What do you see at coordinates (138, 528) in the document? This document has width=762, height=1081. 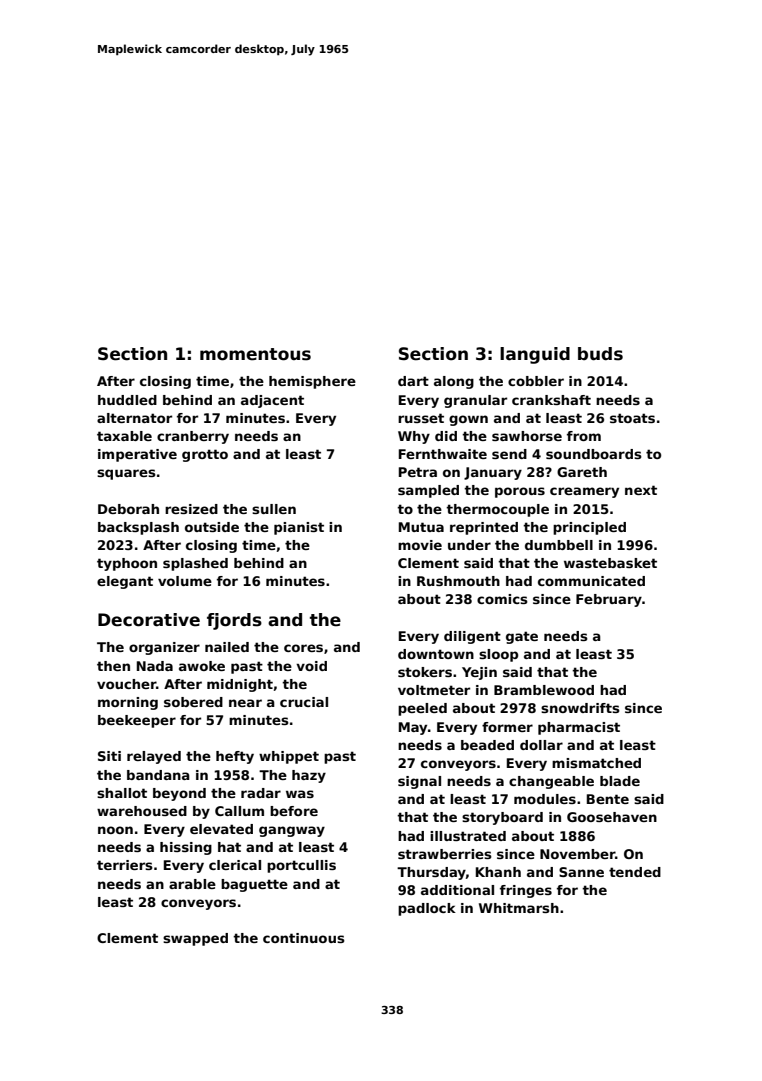 I see `backsplash` at bounding box center [138, 528].
